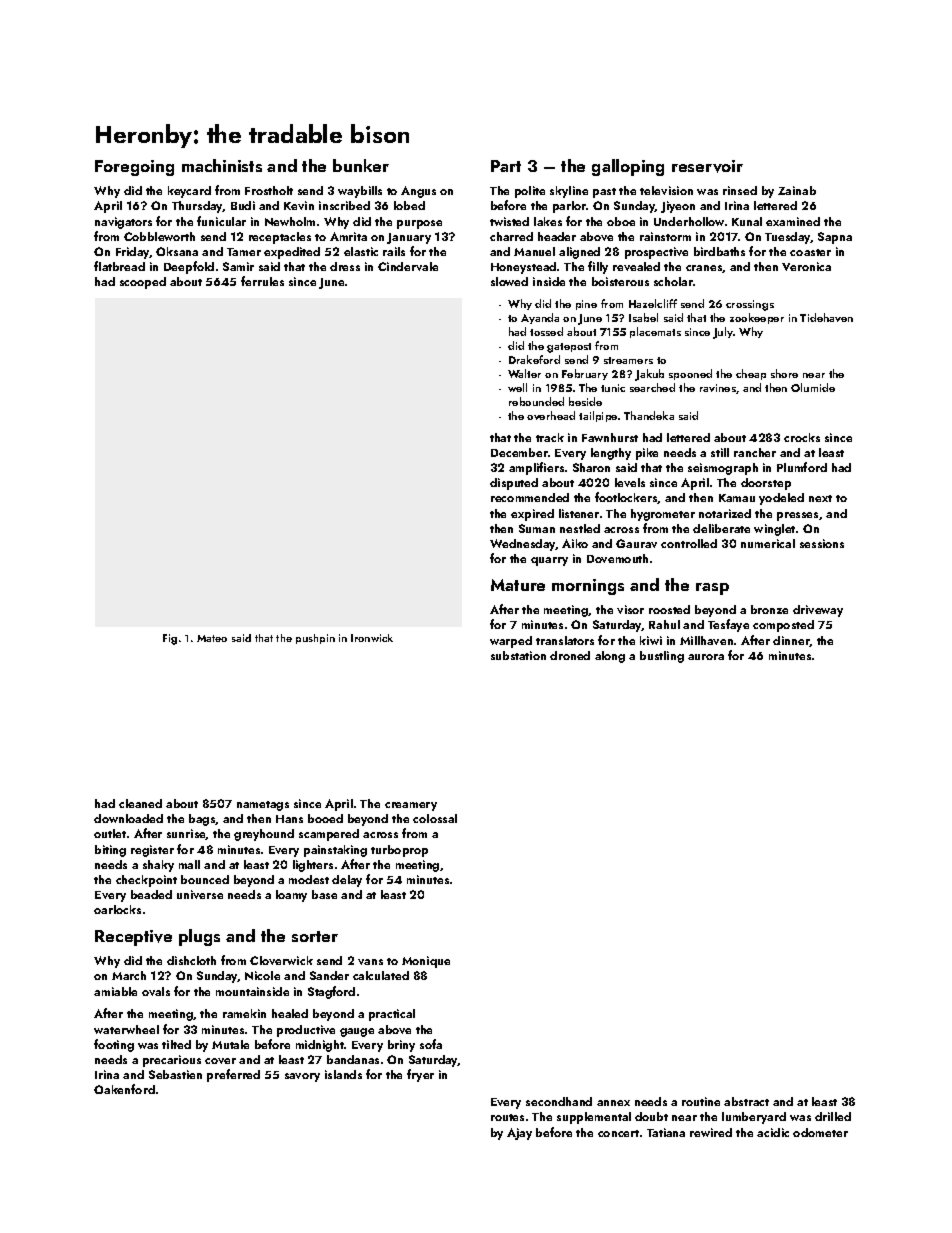 This screenshot has height=1233, width=952. Describe the element at coordinates (833, 1116) in the screenshot. I see `drilled` at that location.
